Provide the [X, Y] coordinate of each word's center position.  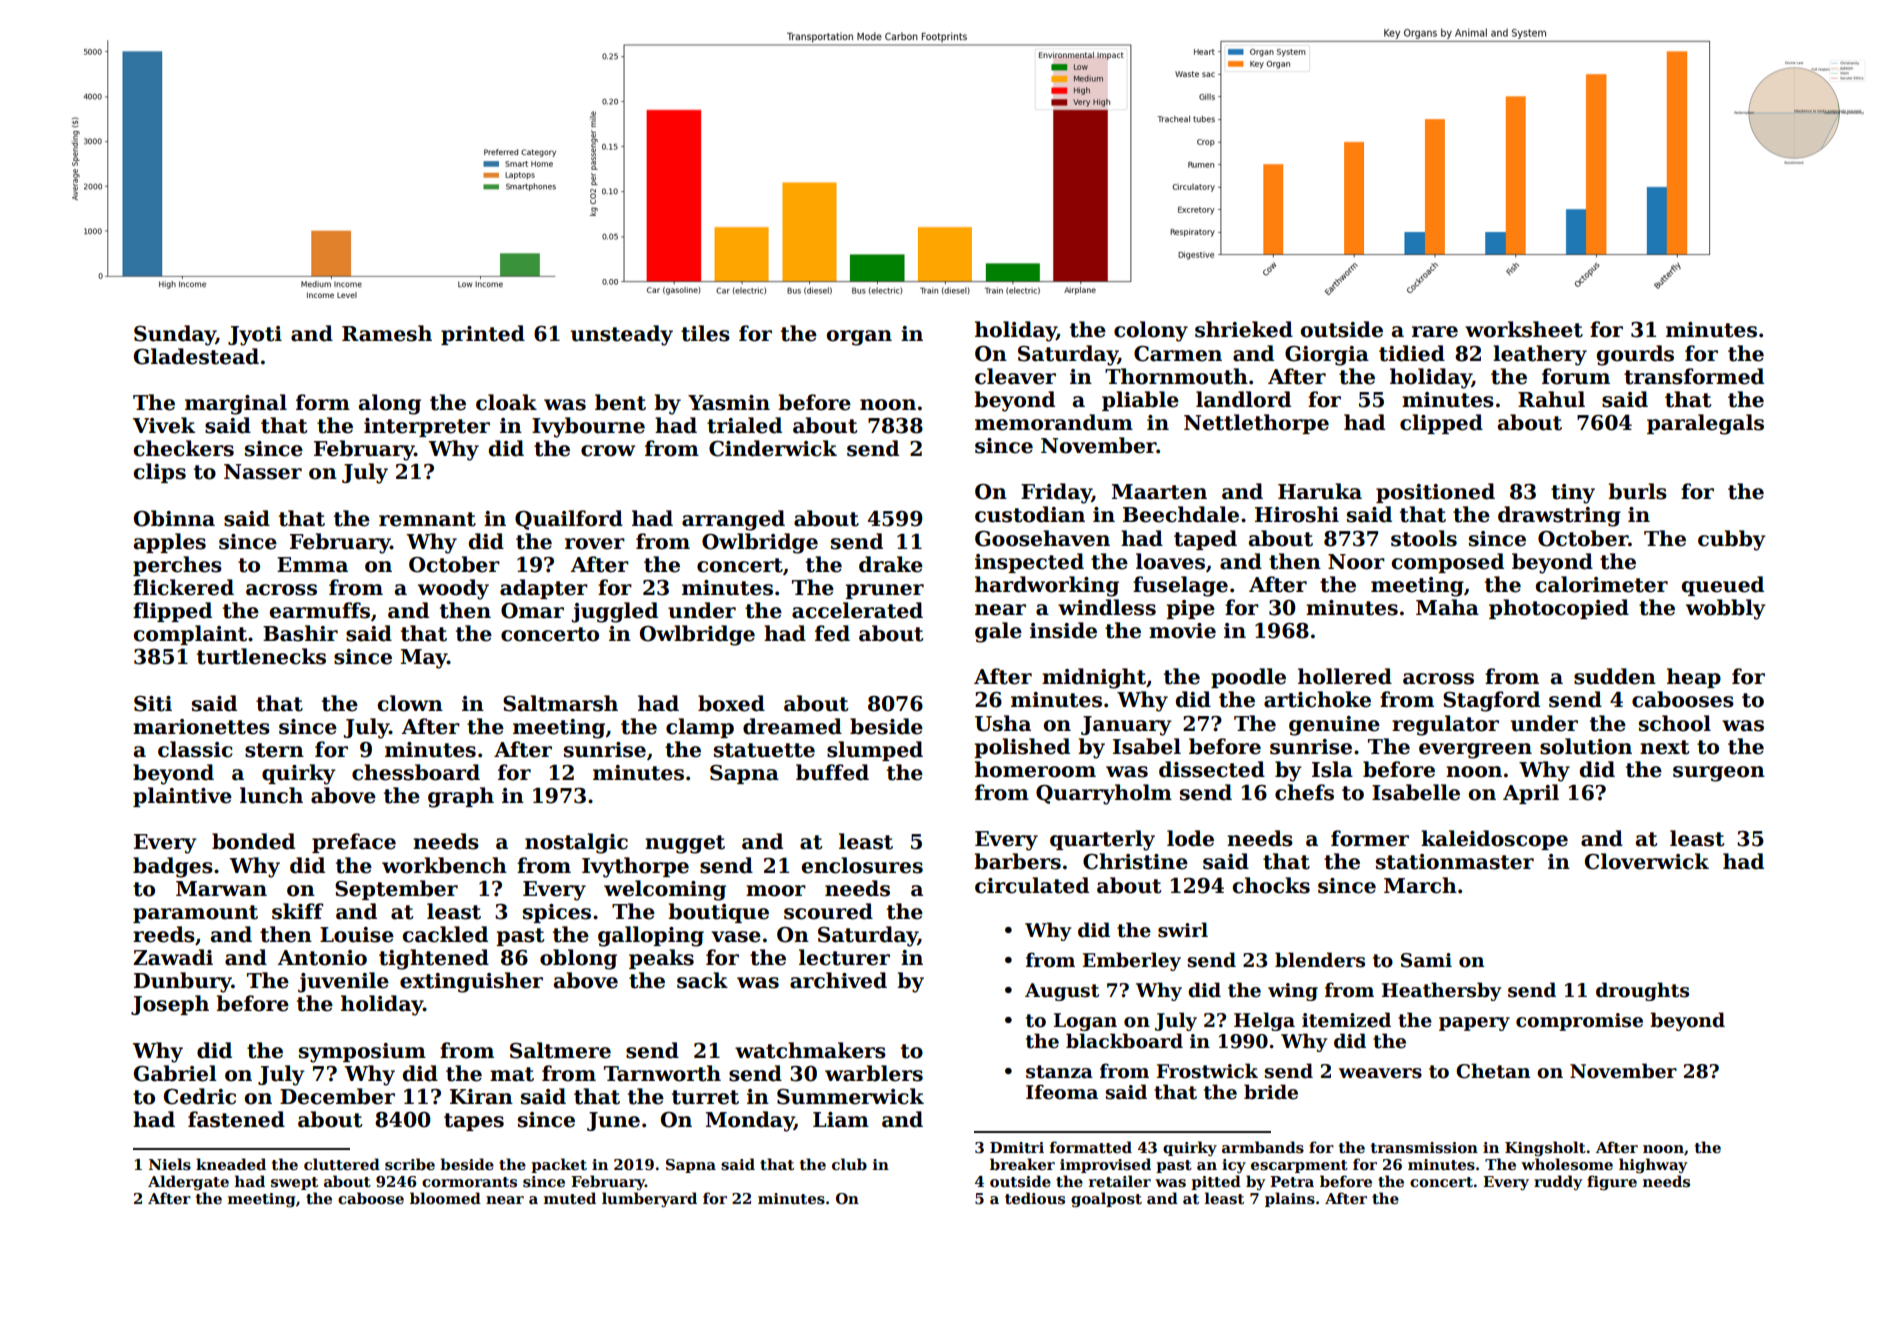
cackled [445, 934]
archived [838, 980]
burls [1637, 491]
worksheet [1524, 329]
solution [1586, 746]
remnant [427, 519]
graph [461, 797]
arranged [733, 520]
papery [1474, 1024]
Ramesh [387, 333]
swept [294, 1183]
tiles [705, 333]
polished [1022, 748]
